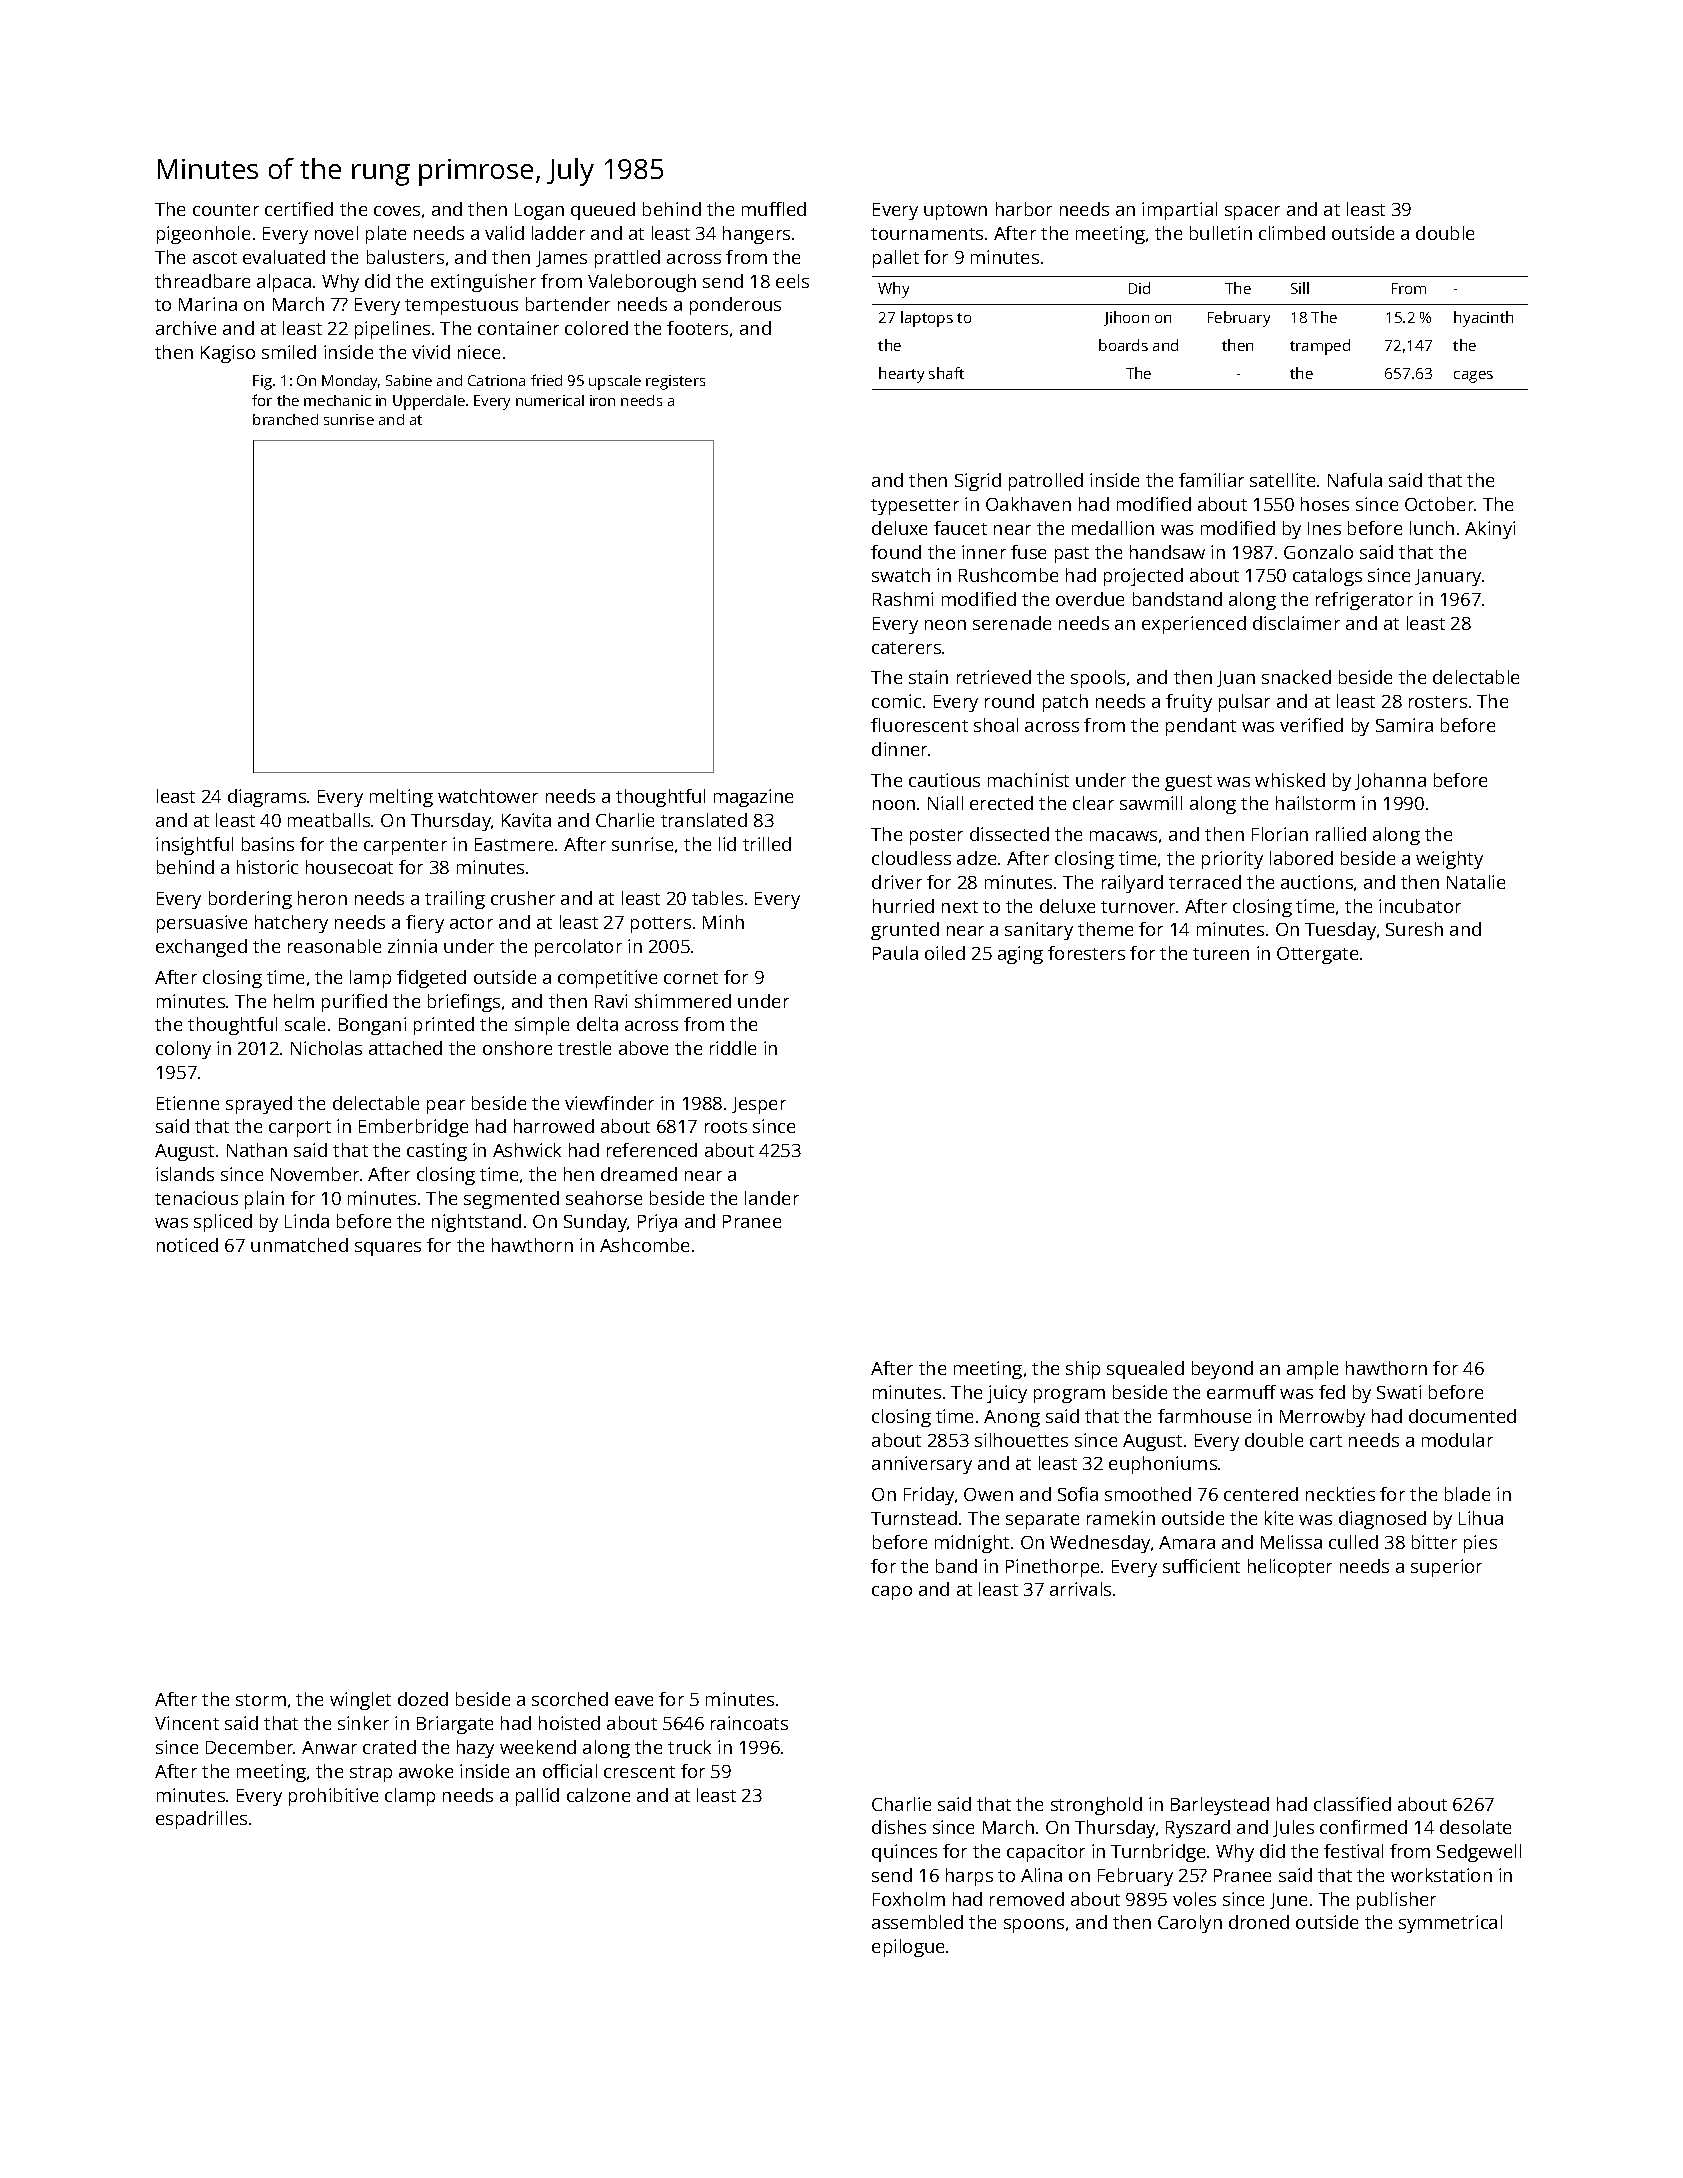 This image has width=1683, height=2178. I want to click on harbor, so click(1024, 209).
